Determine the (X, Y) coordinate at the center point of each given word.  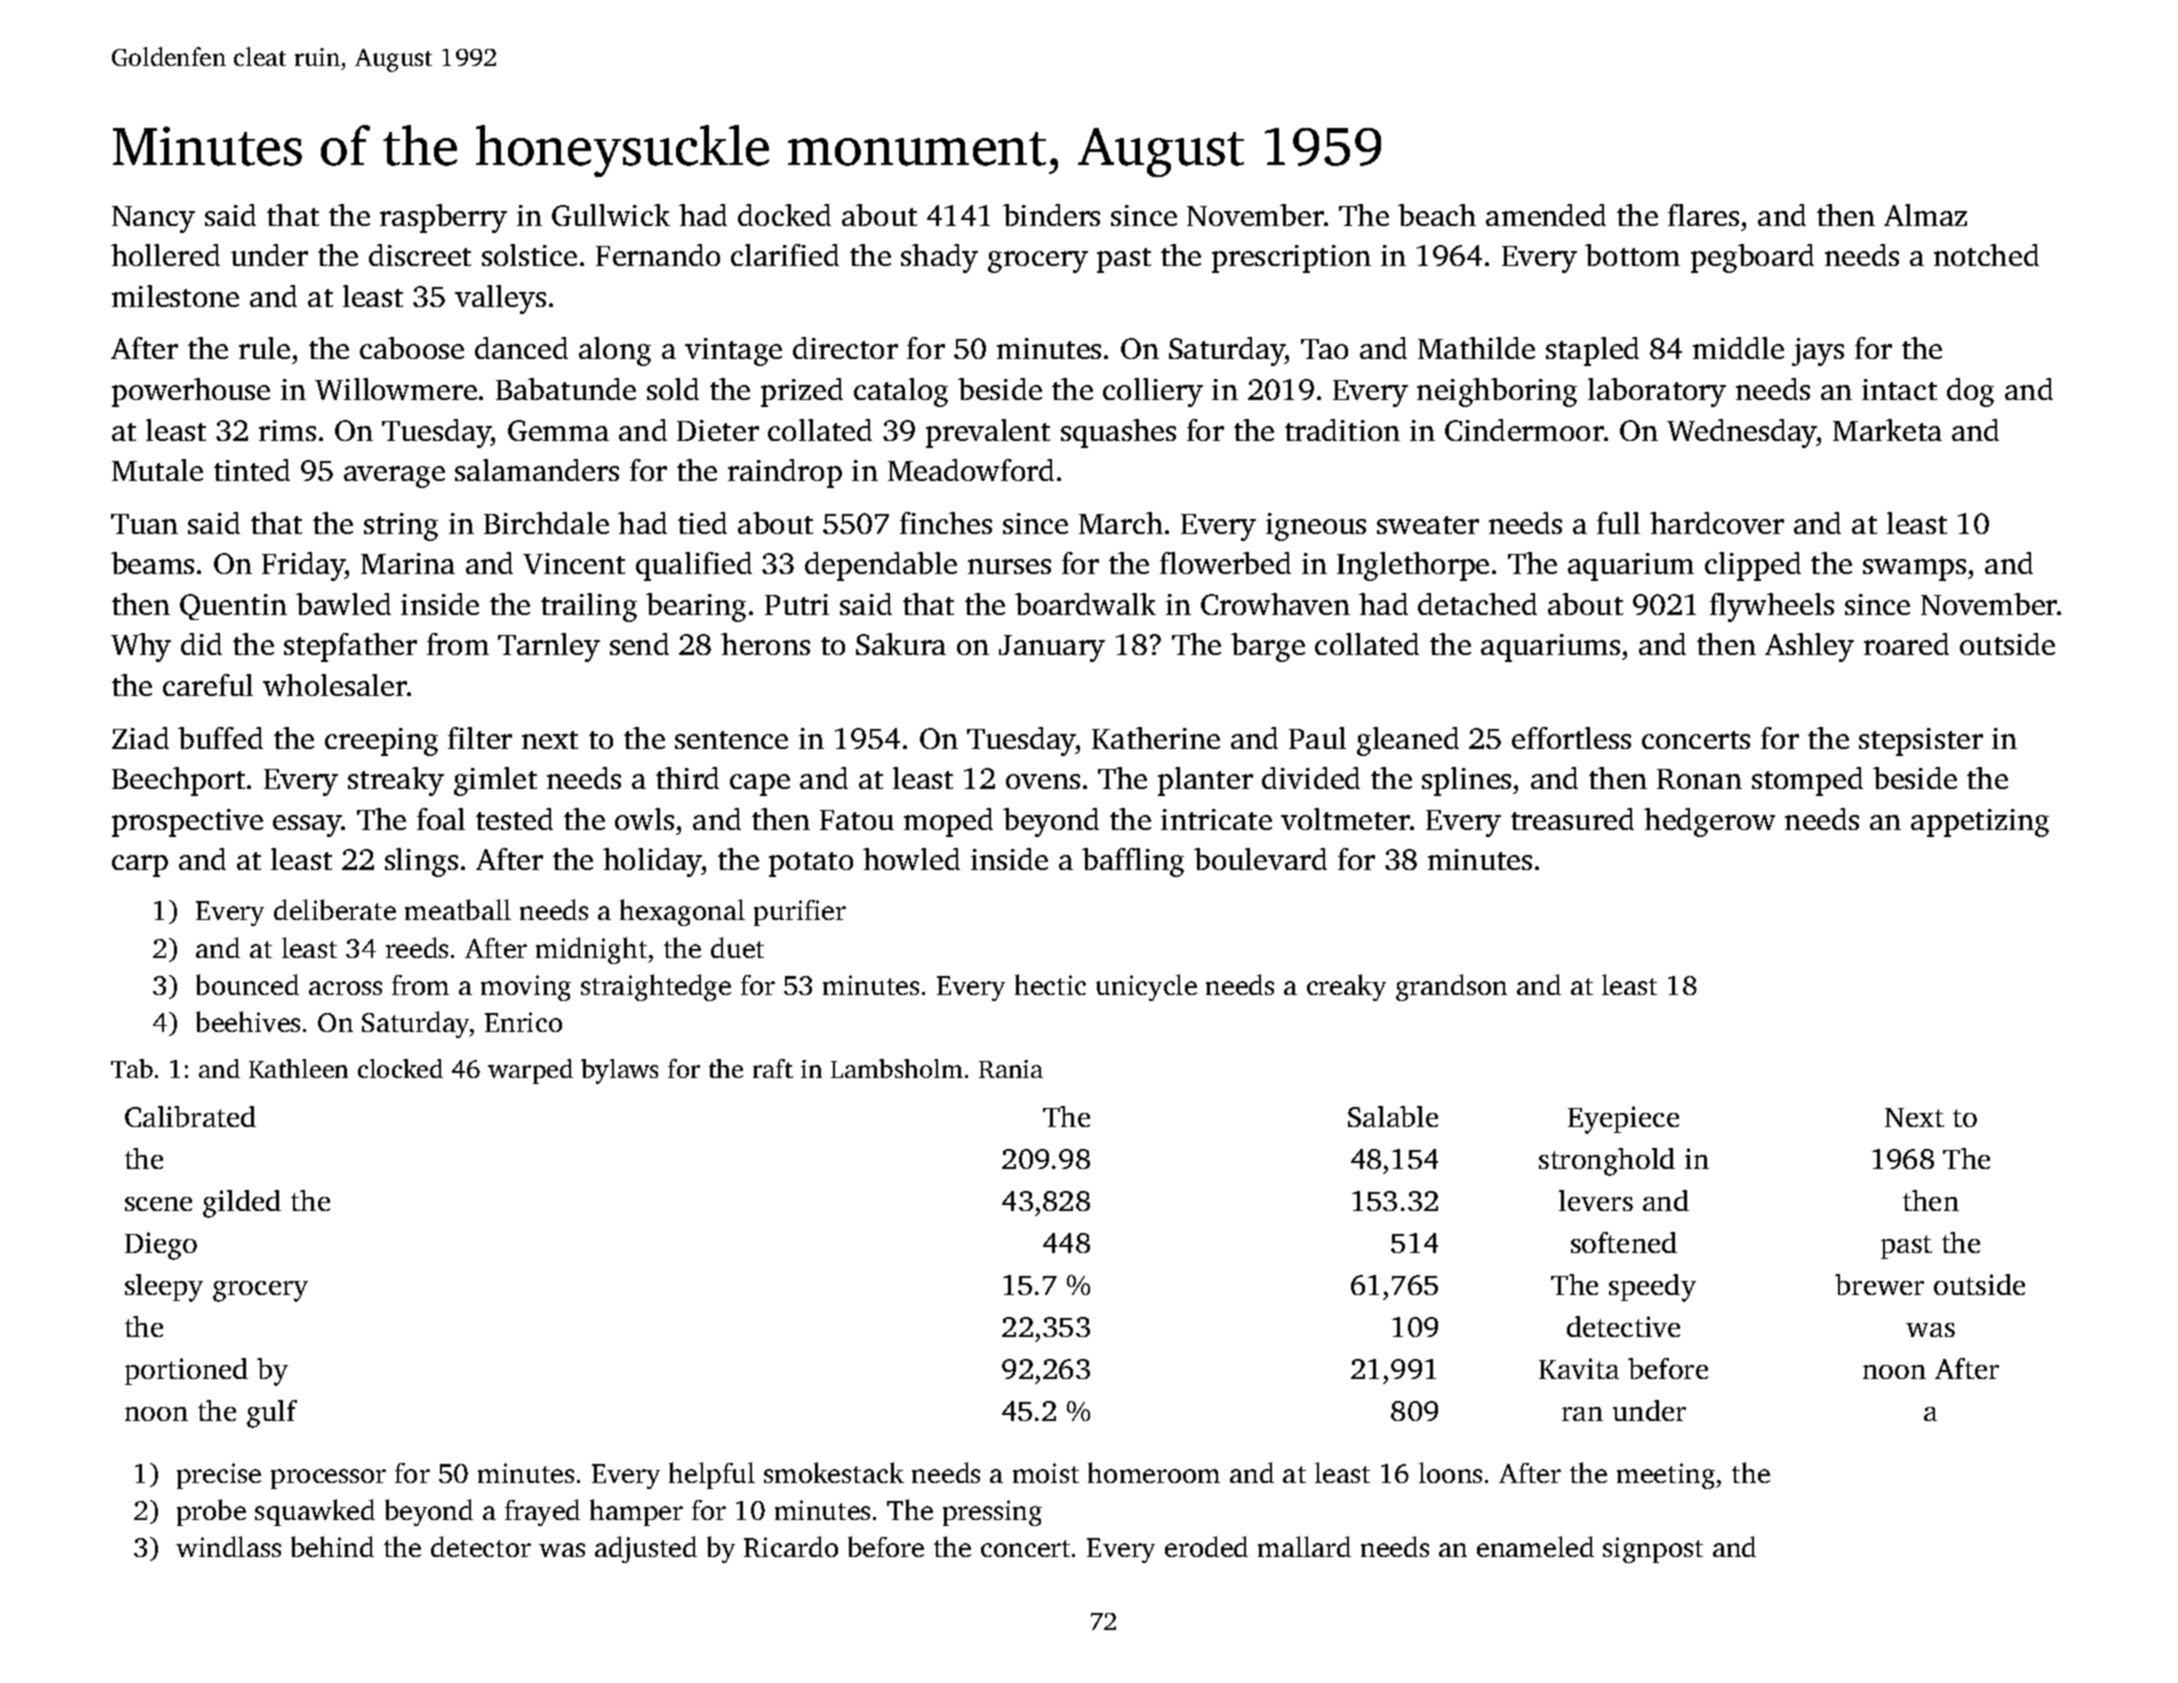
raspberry (443, 218)
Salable (1393, 1116)
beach (1437, 215)
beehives (248, 1021)
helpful (712, 1475)
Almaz (1925, 215)
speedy (1652, 1288)
